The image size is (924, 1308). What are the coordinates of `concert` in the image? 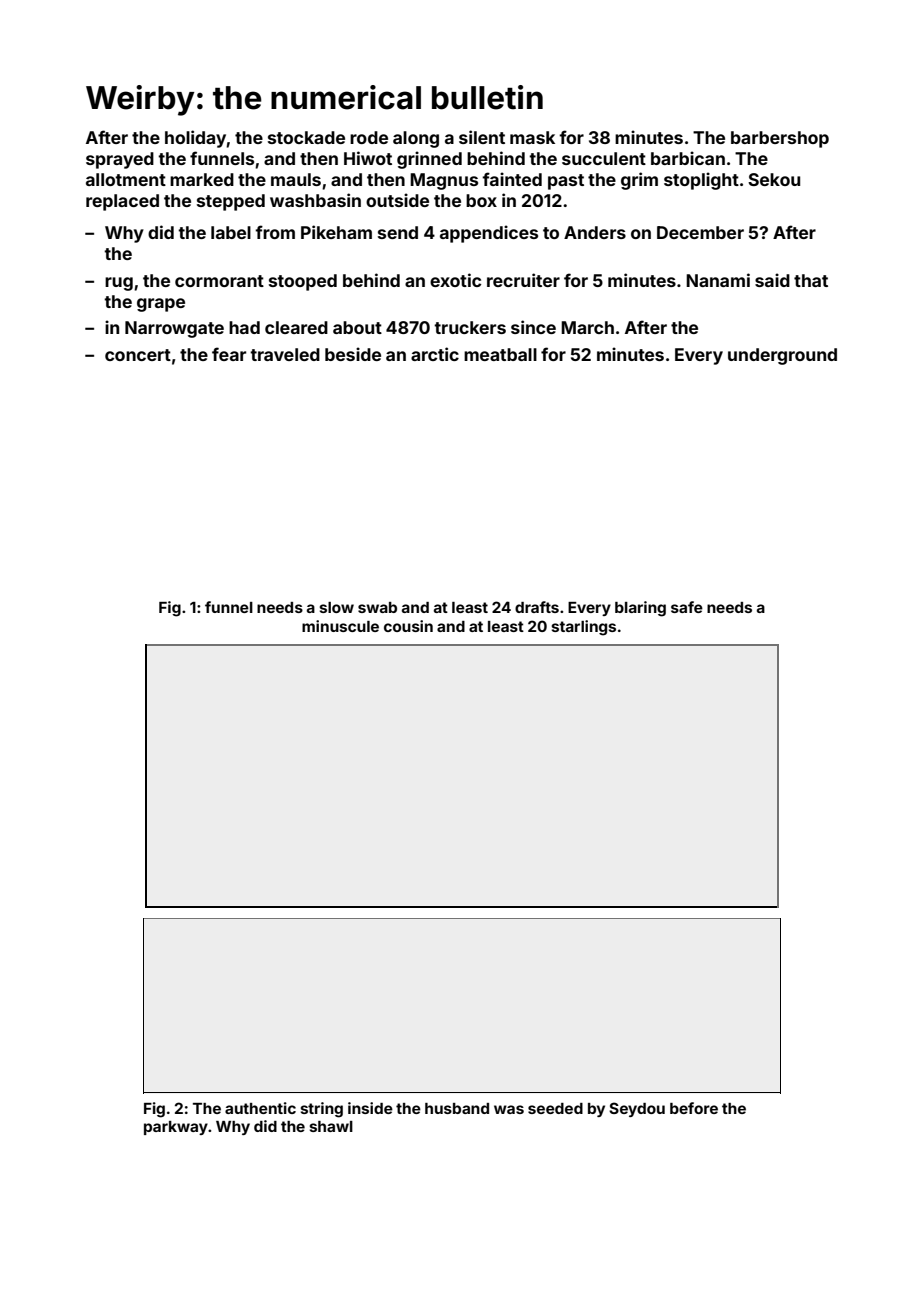 It's located at (138, 355).
